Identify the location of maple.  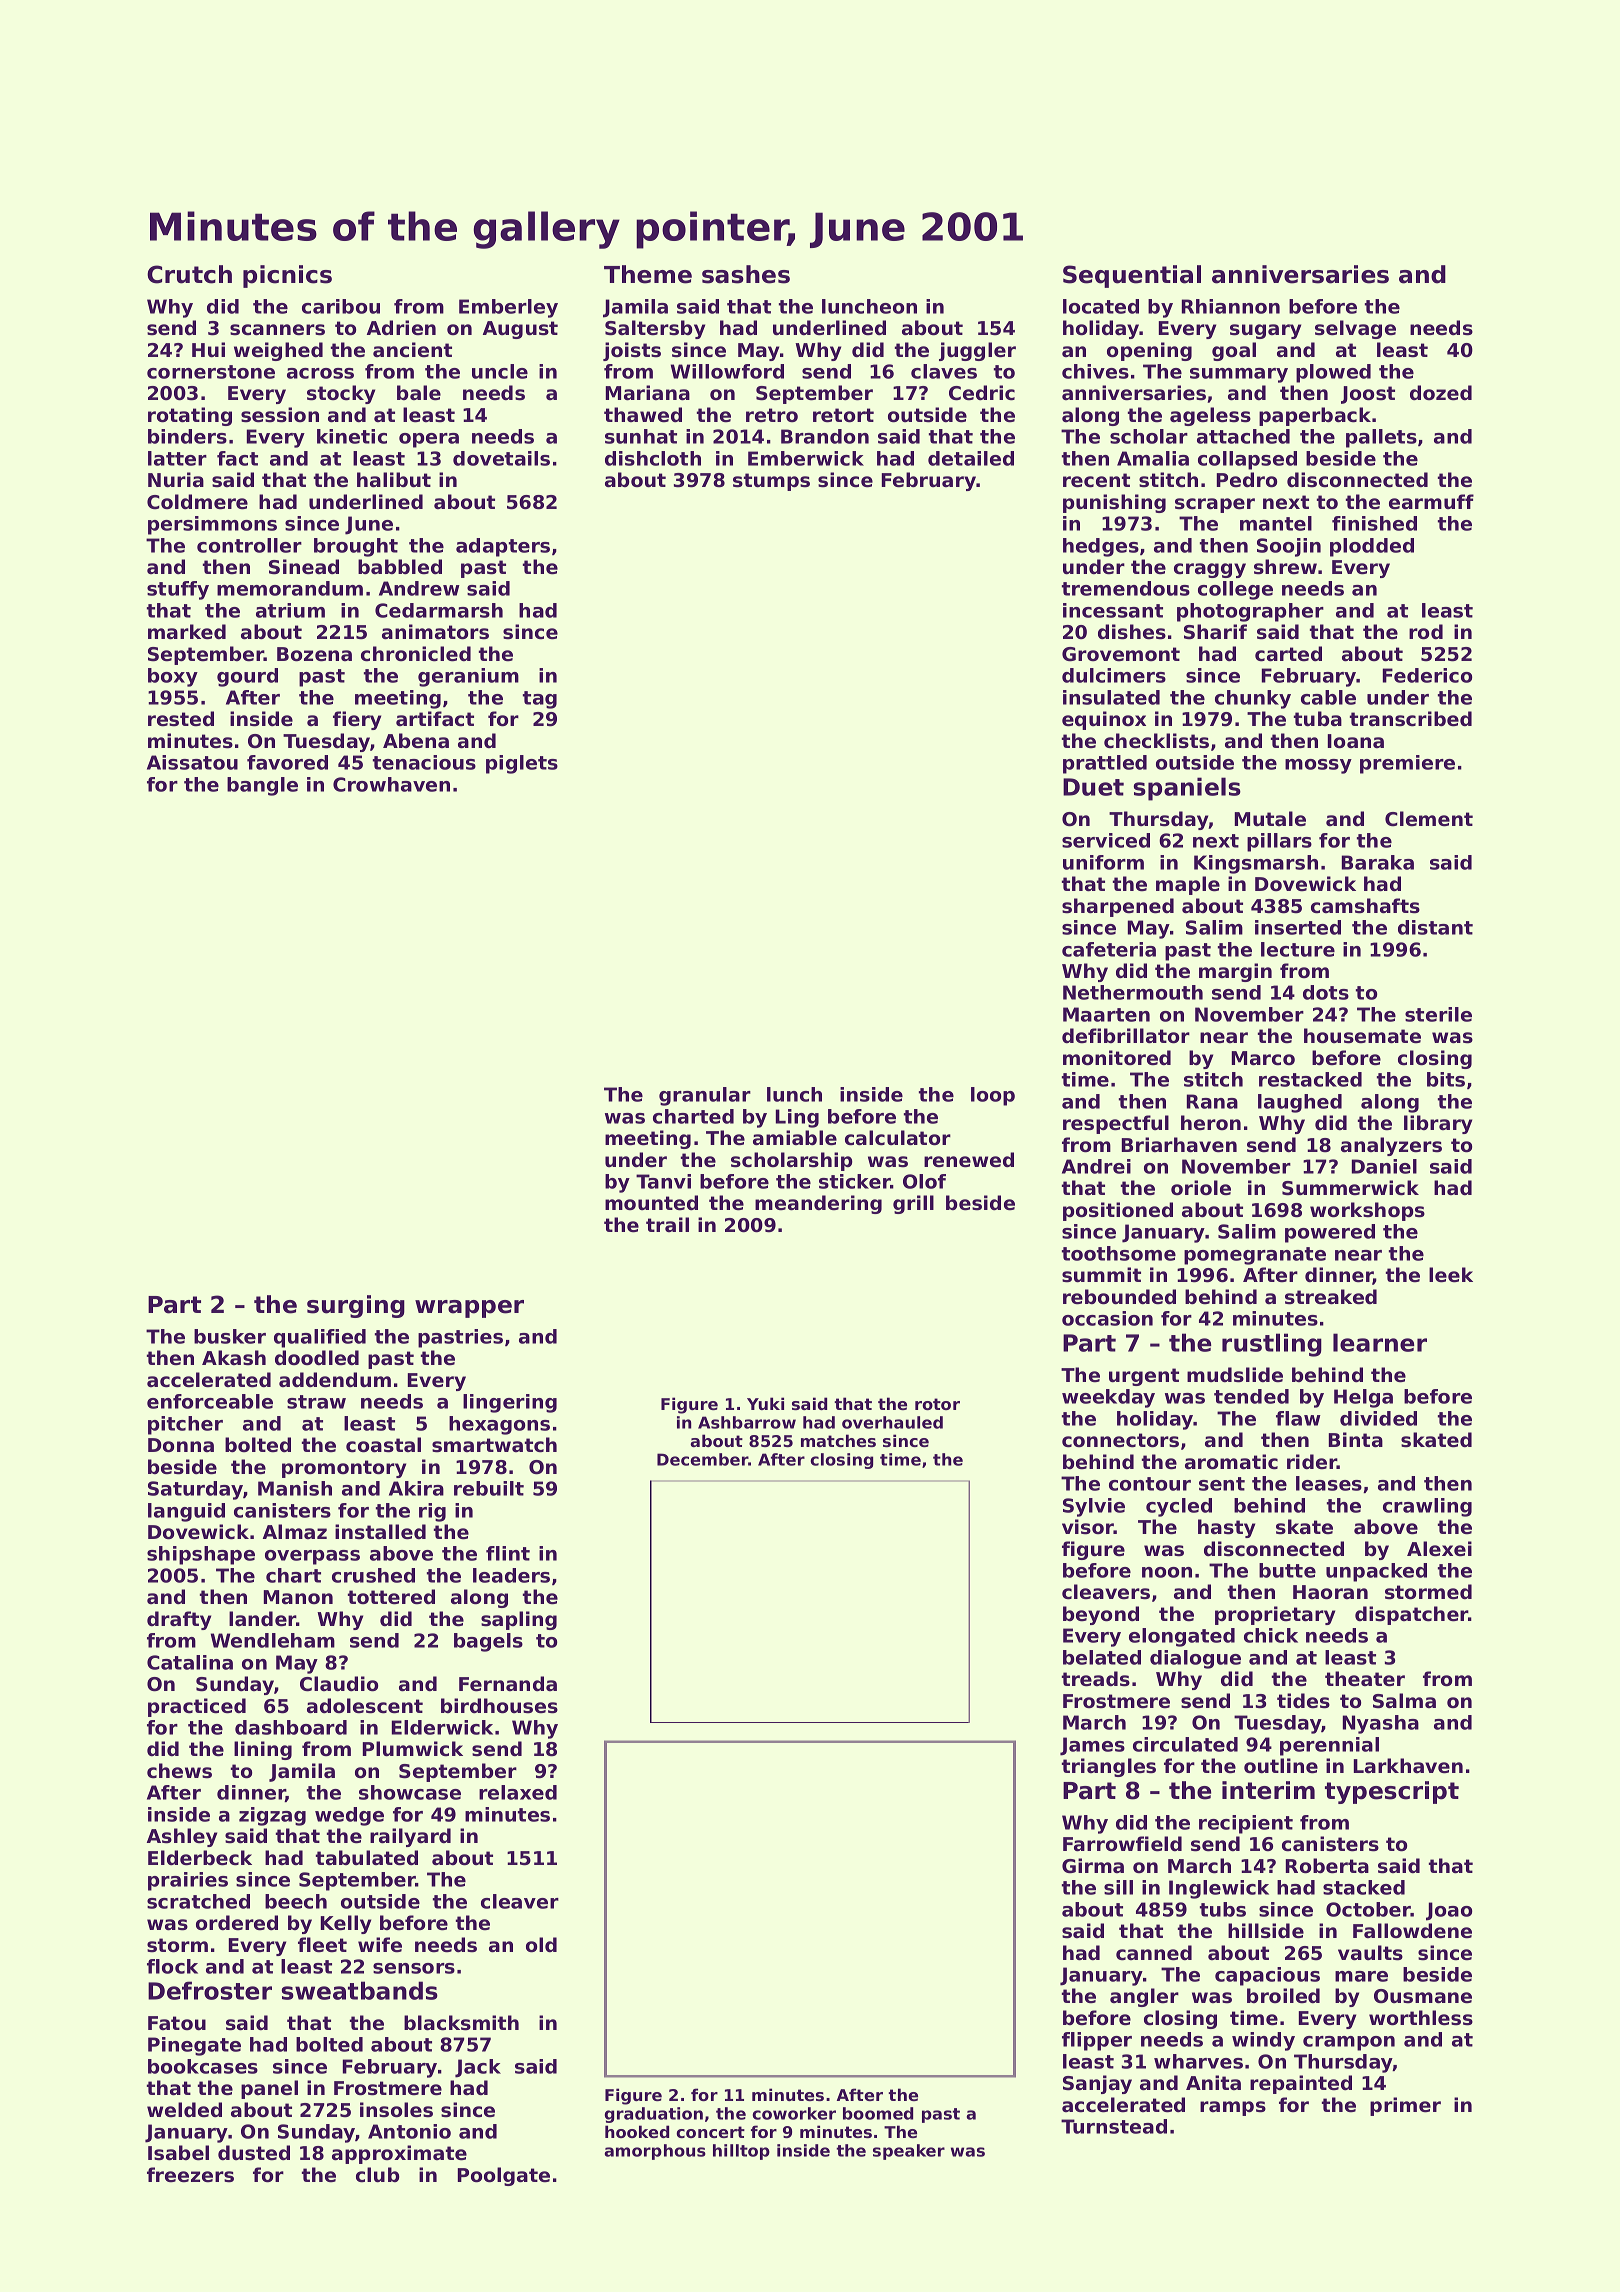
(1188, 885).
